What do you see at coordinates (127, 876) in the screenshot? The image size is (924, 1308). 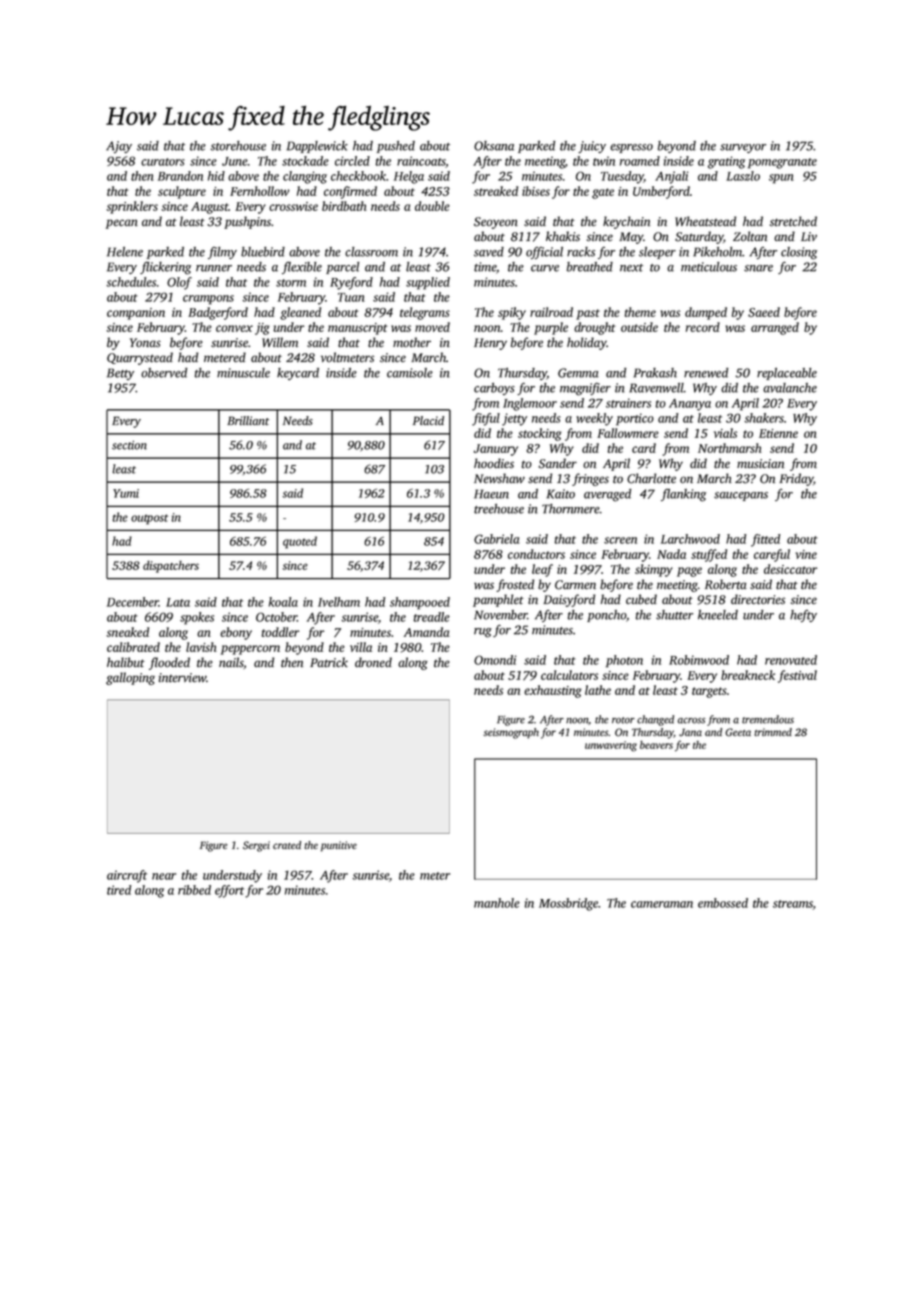 I see `aircraft` at bounding box center [127, 876].
